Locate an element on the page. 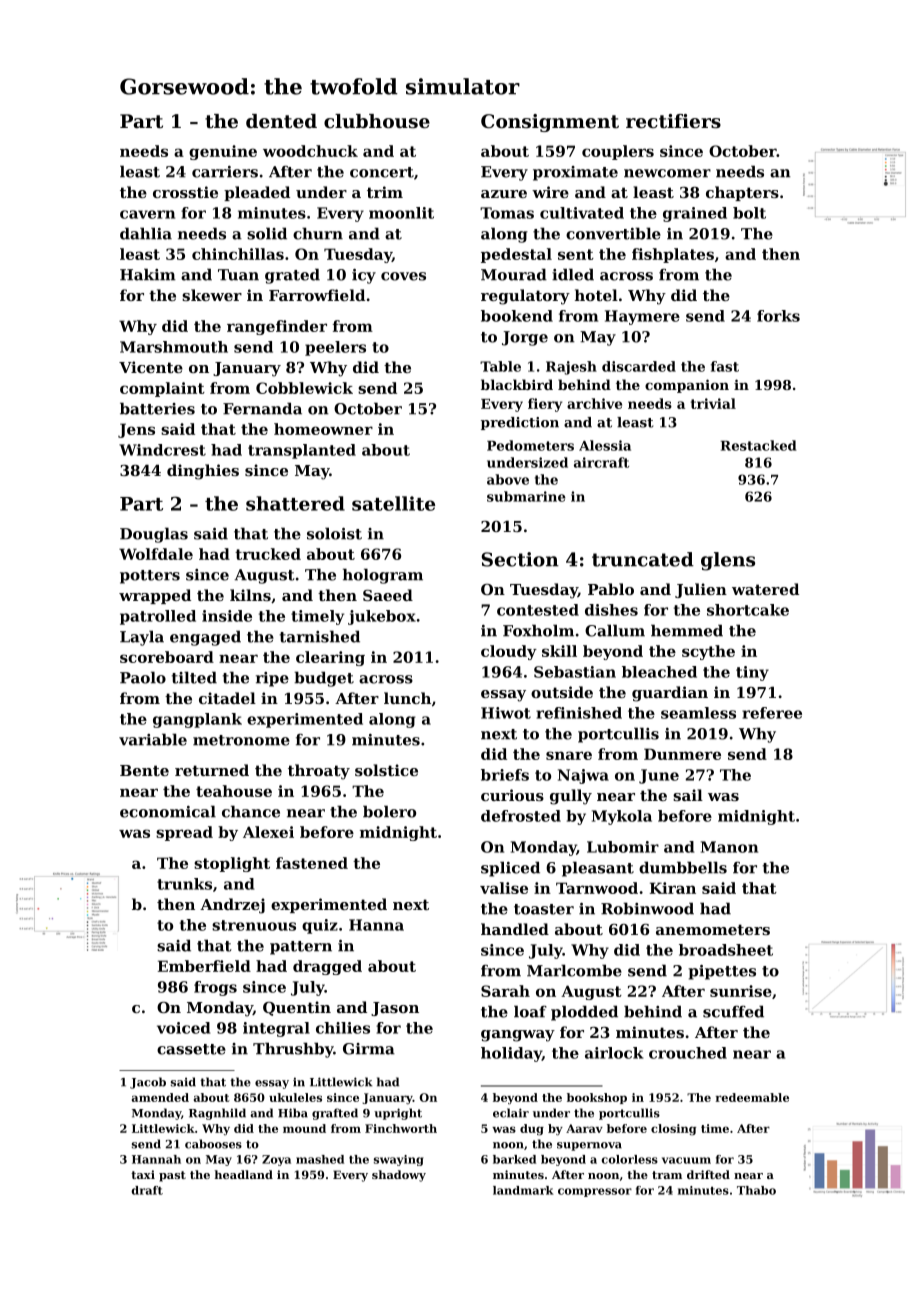 This document has width=924, height=1308. complaint is located at coordinates (162, 389).
